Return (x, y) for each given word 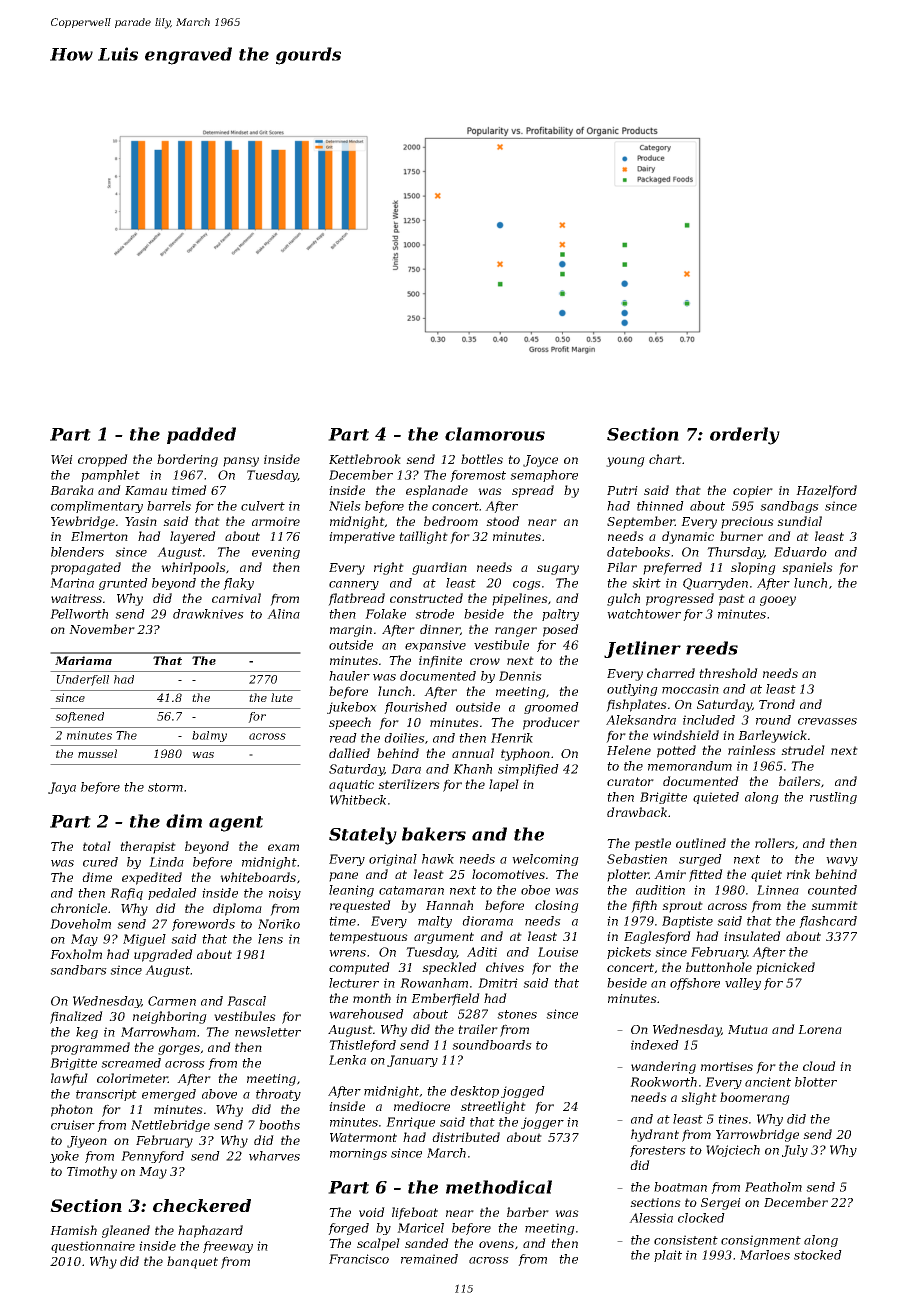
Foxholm (76, 954)
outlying (632, 690)
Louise (558, 952)
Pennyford (152, 1157)
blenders (77, 552)
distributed (466, 1137)
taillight (423, 537)
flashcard (828, 922)
